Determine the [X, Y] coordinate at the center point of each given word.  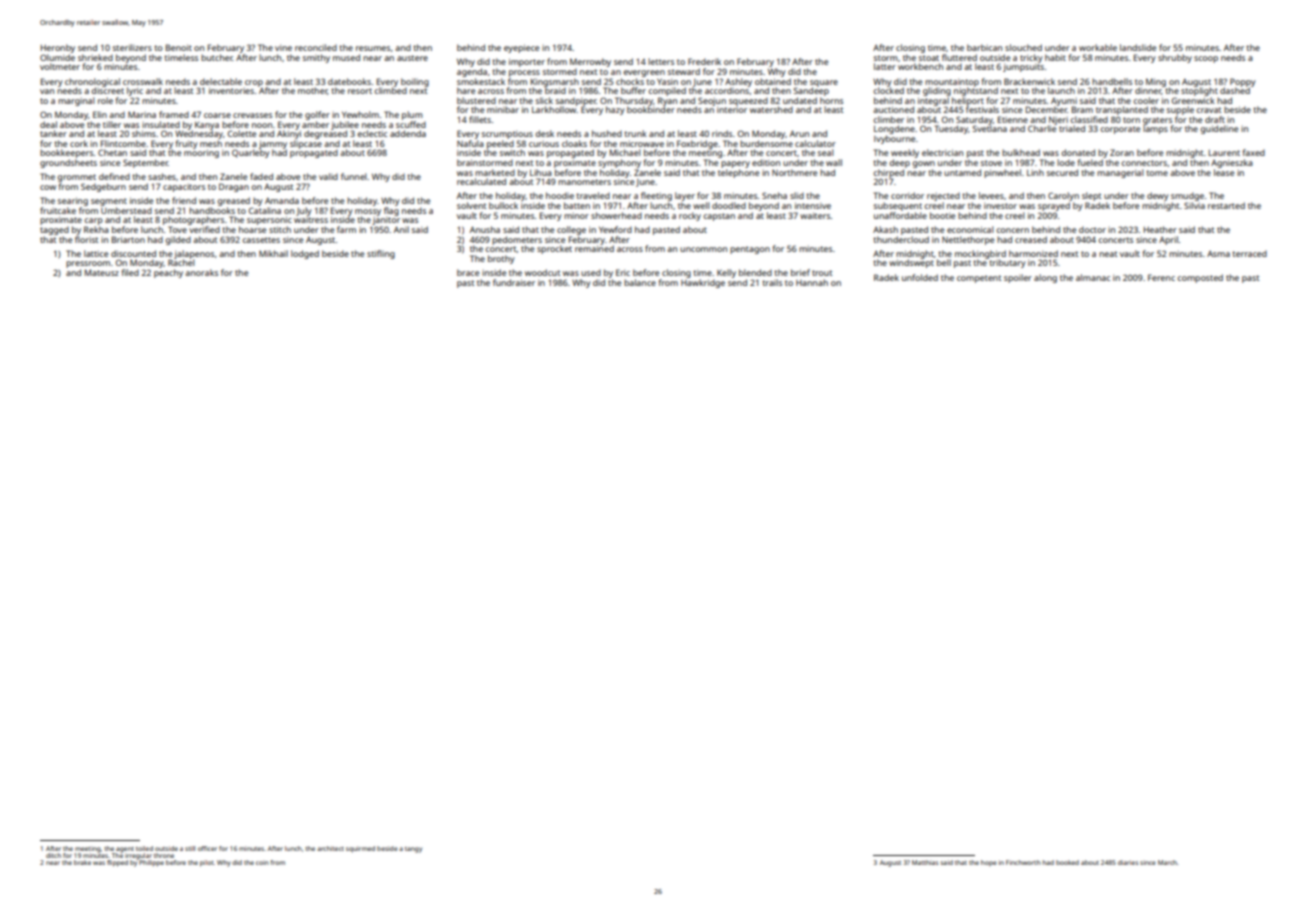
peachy [168, 273]
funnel [354, 176]
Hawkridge [703, 283]
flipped [117, 863]
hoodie [560, 195]
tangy [413, 850]
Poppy [1243, 82]
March [1167, 862]
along [1045, 278]
